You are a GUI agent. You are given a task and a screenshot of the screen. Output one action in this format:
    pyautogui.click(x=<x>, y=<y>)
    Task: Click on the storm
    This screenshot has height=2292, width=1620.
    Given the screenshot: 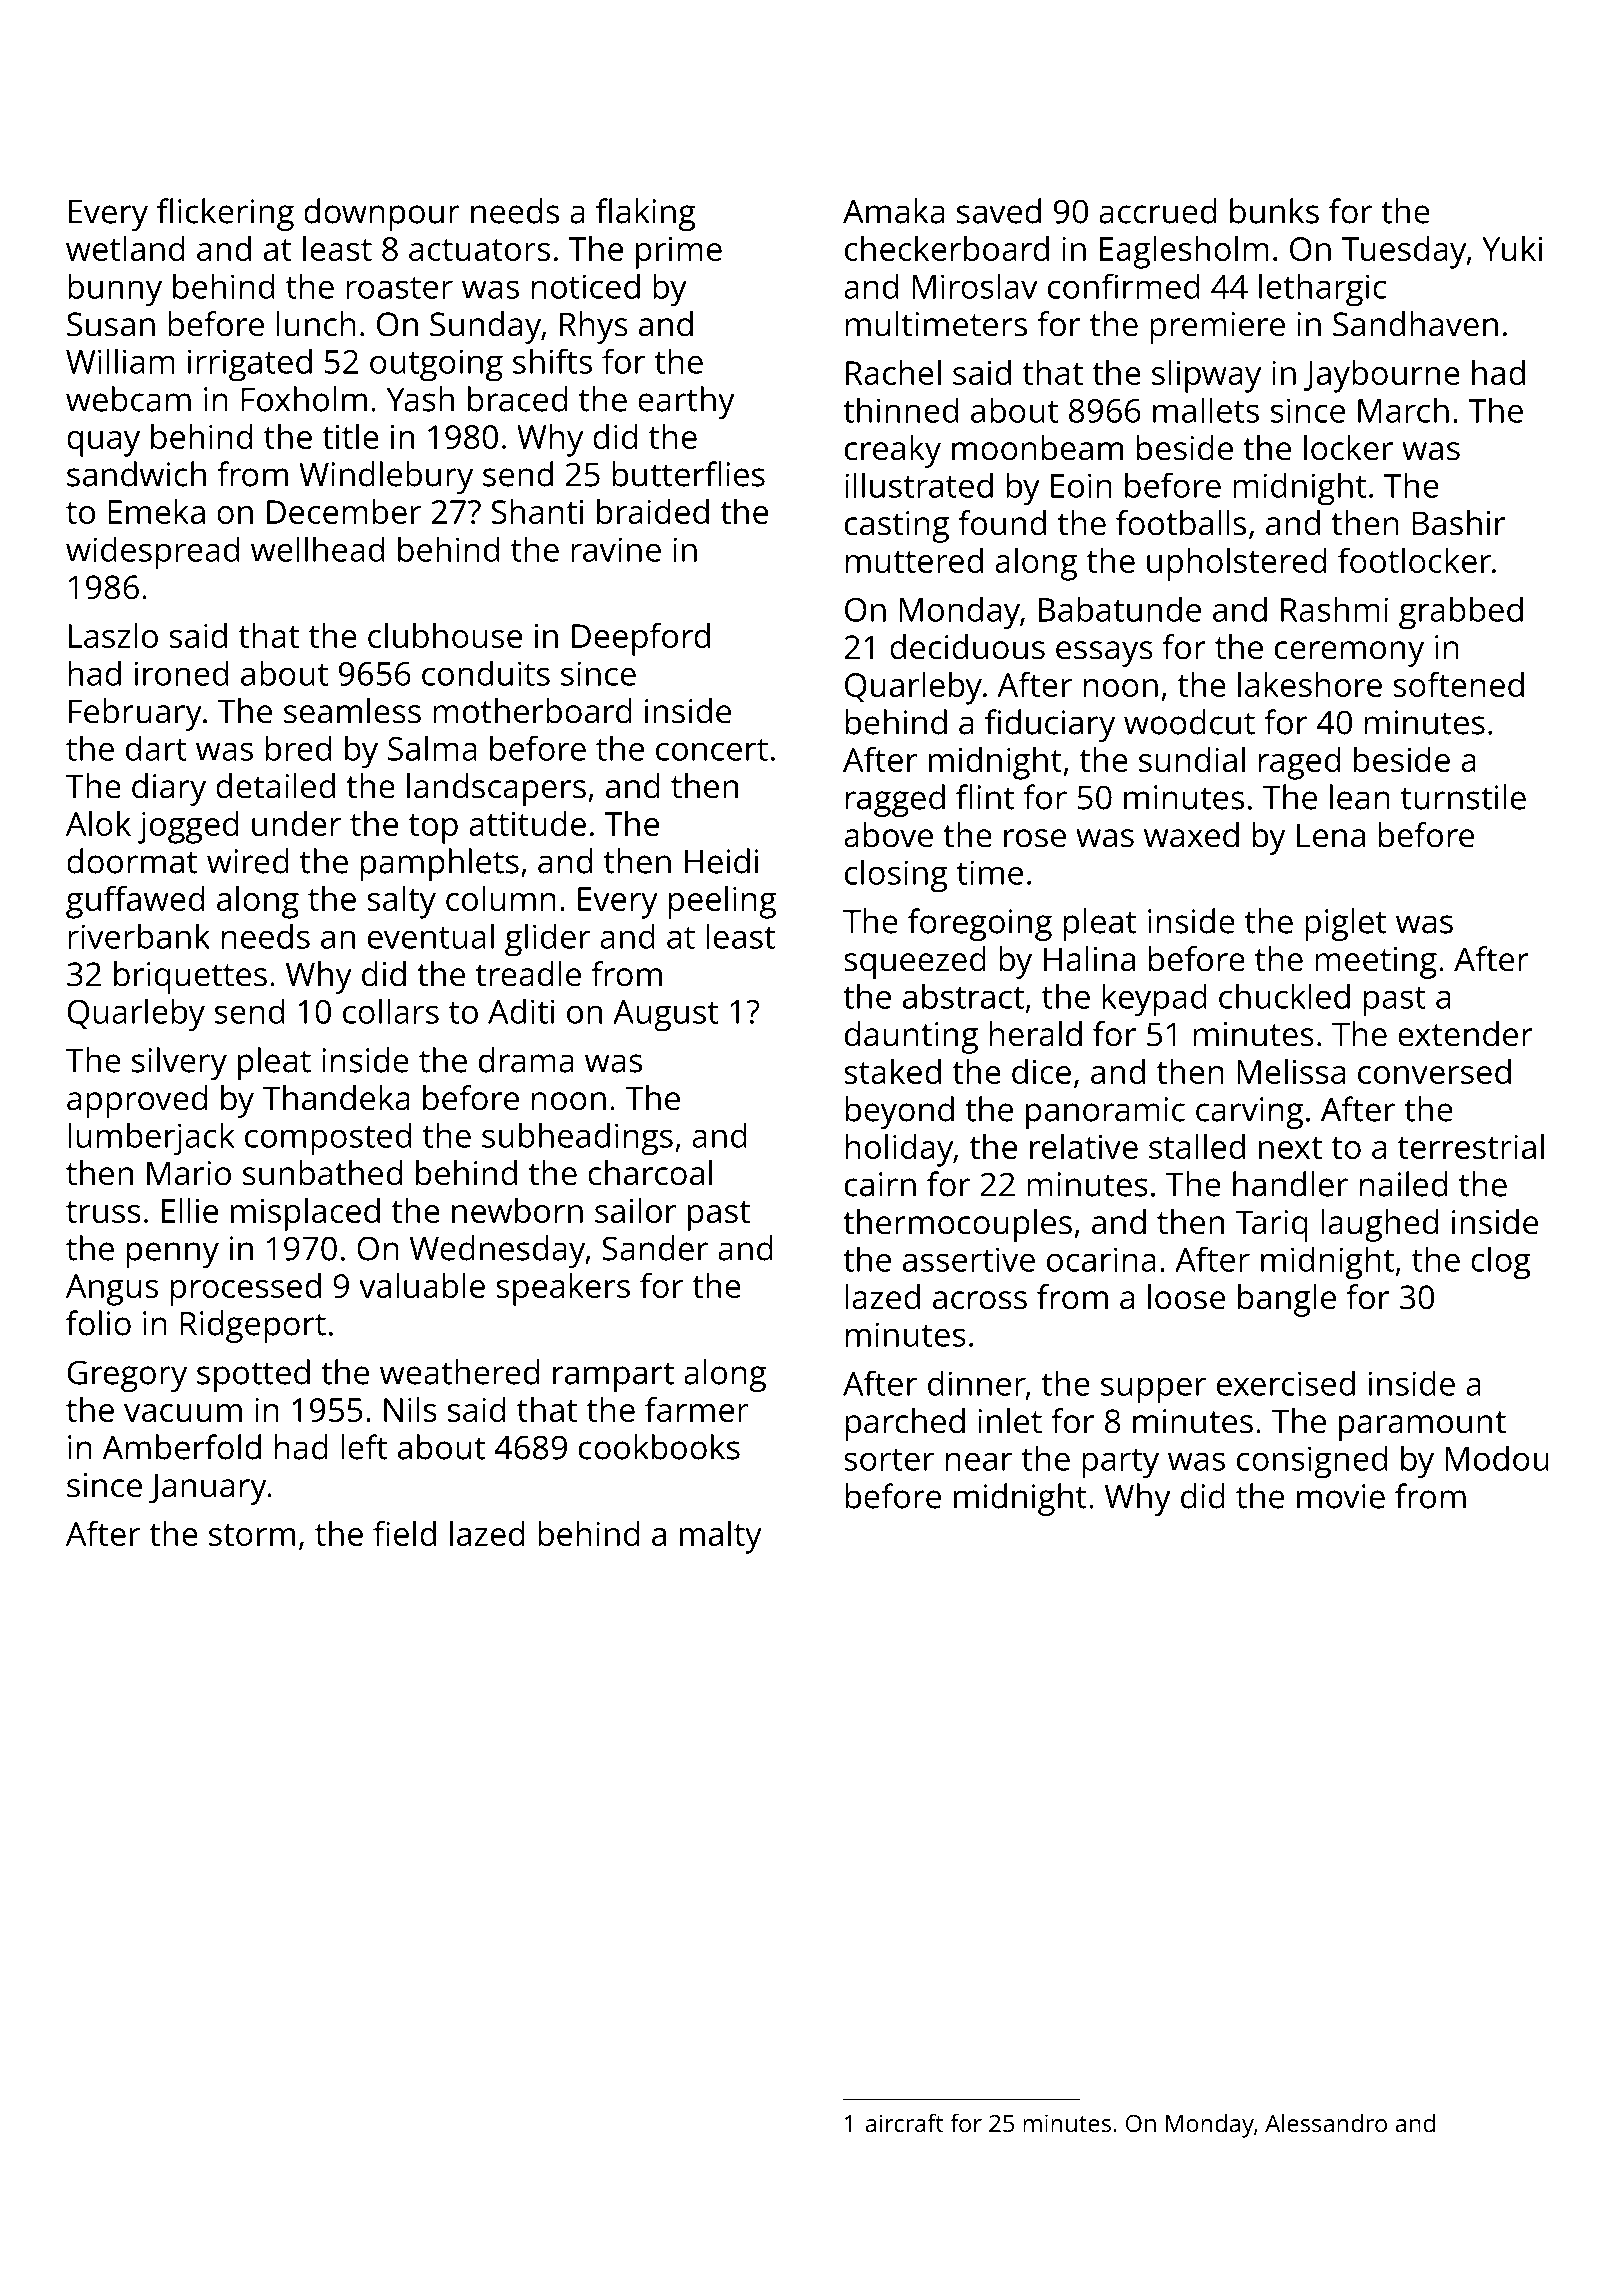 What is the action you would take?
    pyautogui.click(x=252, y=1535)
